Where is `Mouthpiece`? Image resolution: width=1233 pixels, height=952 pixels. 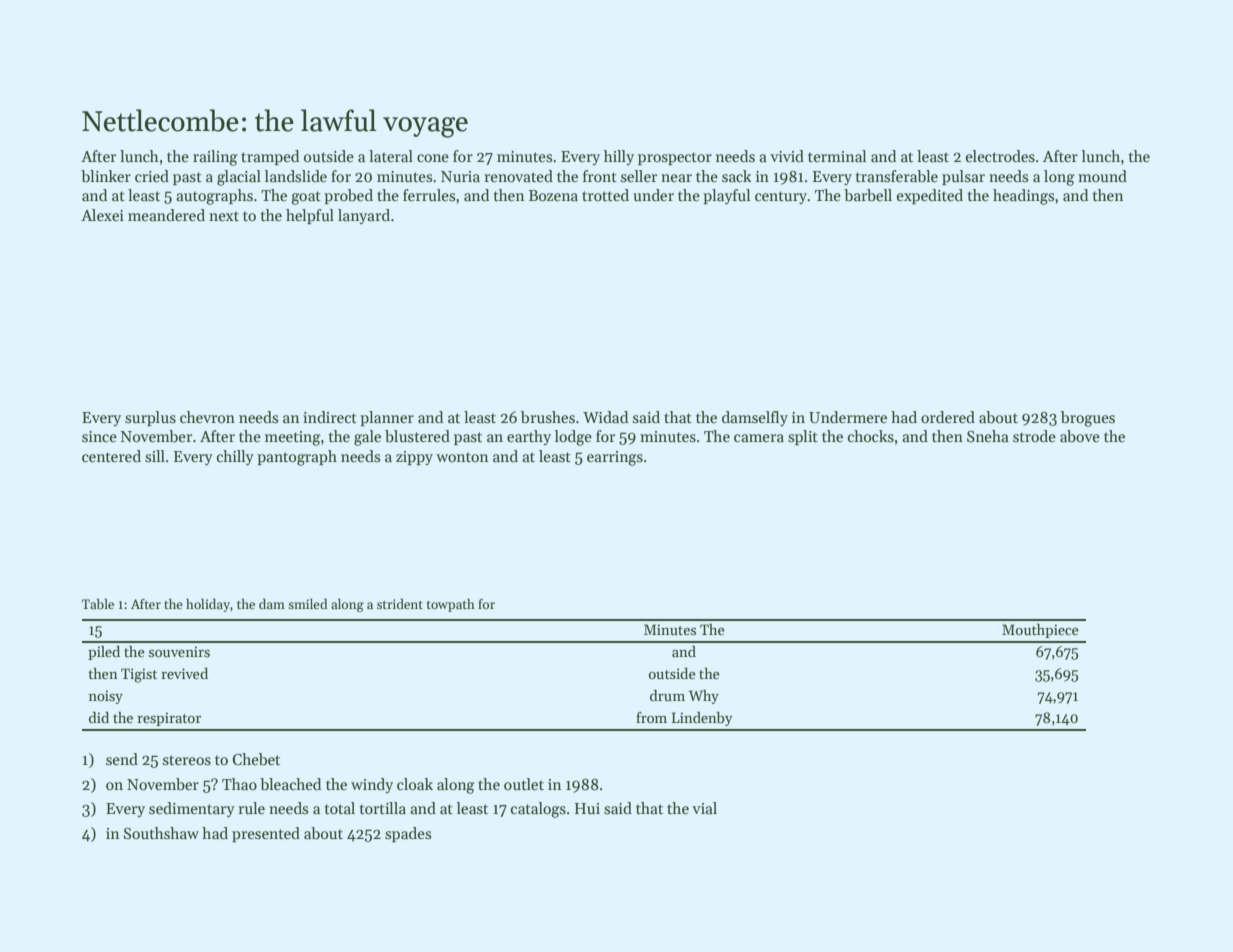
Mouthpiece is located at coordinates (1040, 631).
